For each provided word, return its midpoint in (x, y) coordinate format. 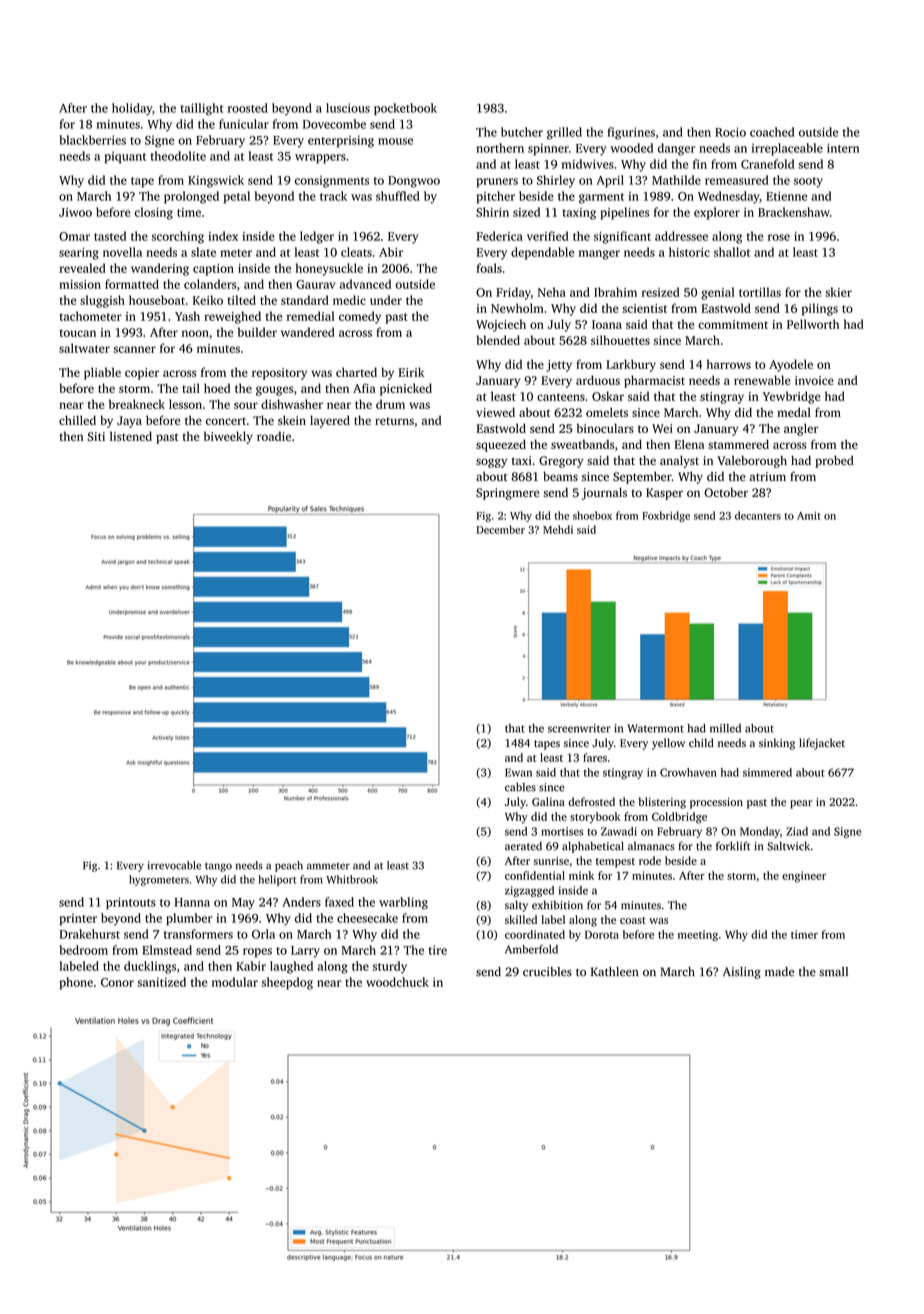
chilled (77, 420)
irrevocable (174, 865)
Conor (117, 982)
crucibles (547, 972)
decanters (758, 515)
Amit (809, 516)
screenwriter (579, 728)
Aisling (742, 973)
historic (689, 252)
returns (394, 421)
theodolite (178, 156)
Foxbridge (666, 516)
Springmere (507, 494)
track (333, 196)
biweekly (228, 437)
